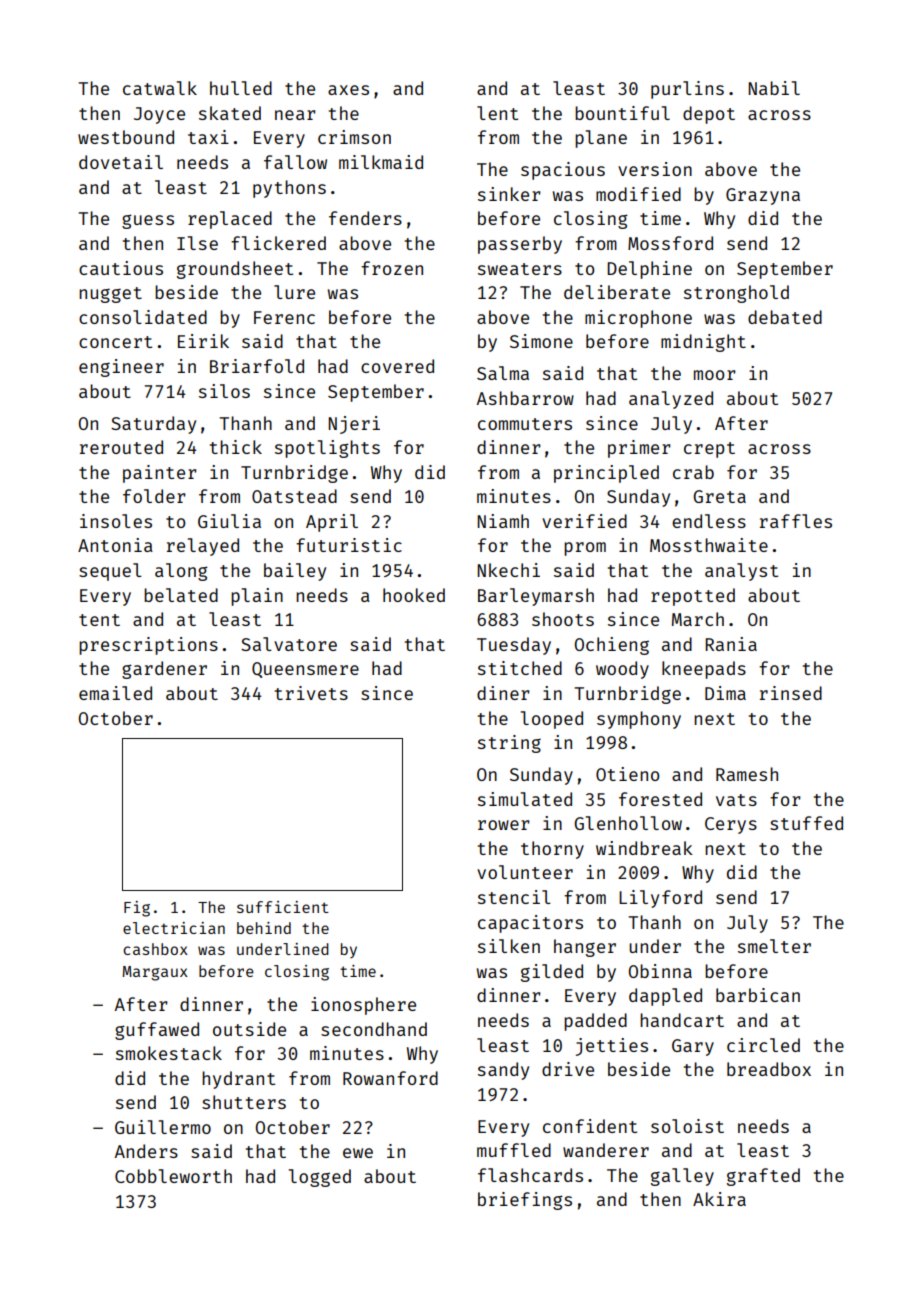  I want to click on sequel, so click(110, 572).
